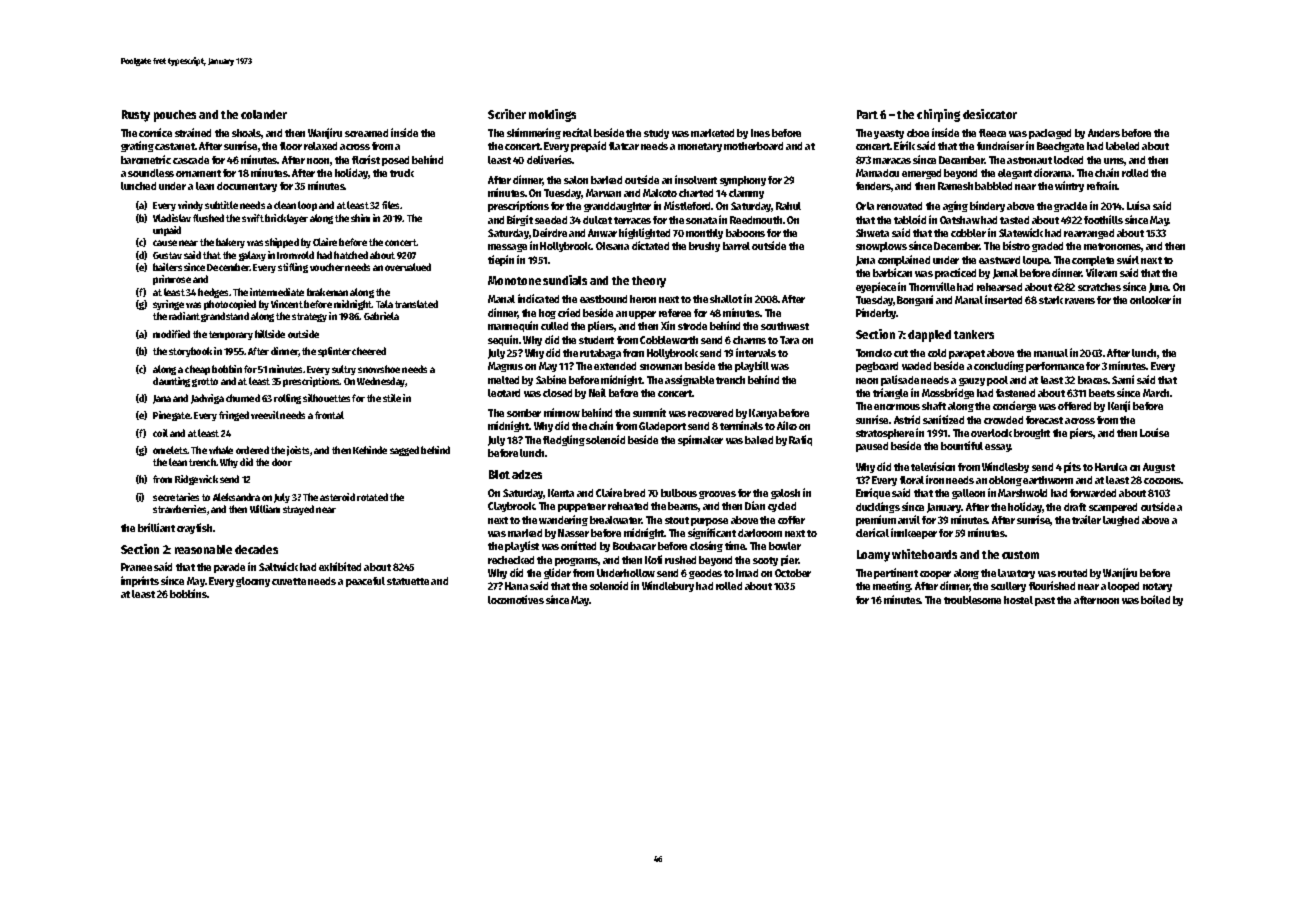 This page has width=1308, height=924. I want to click on darkroom, so click(760, 533).
